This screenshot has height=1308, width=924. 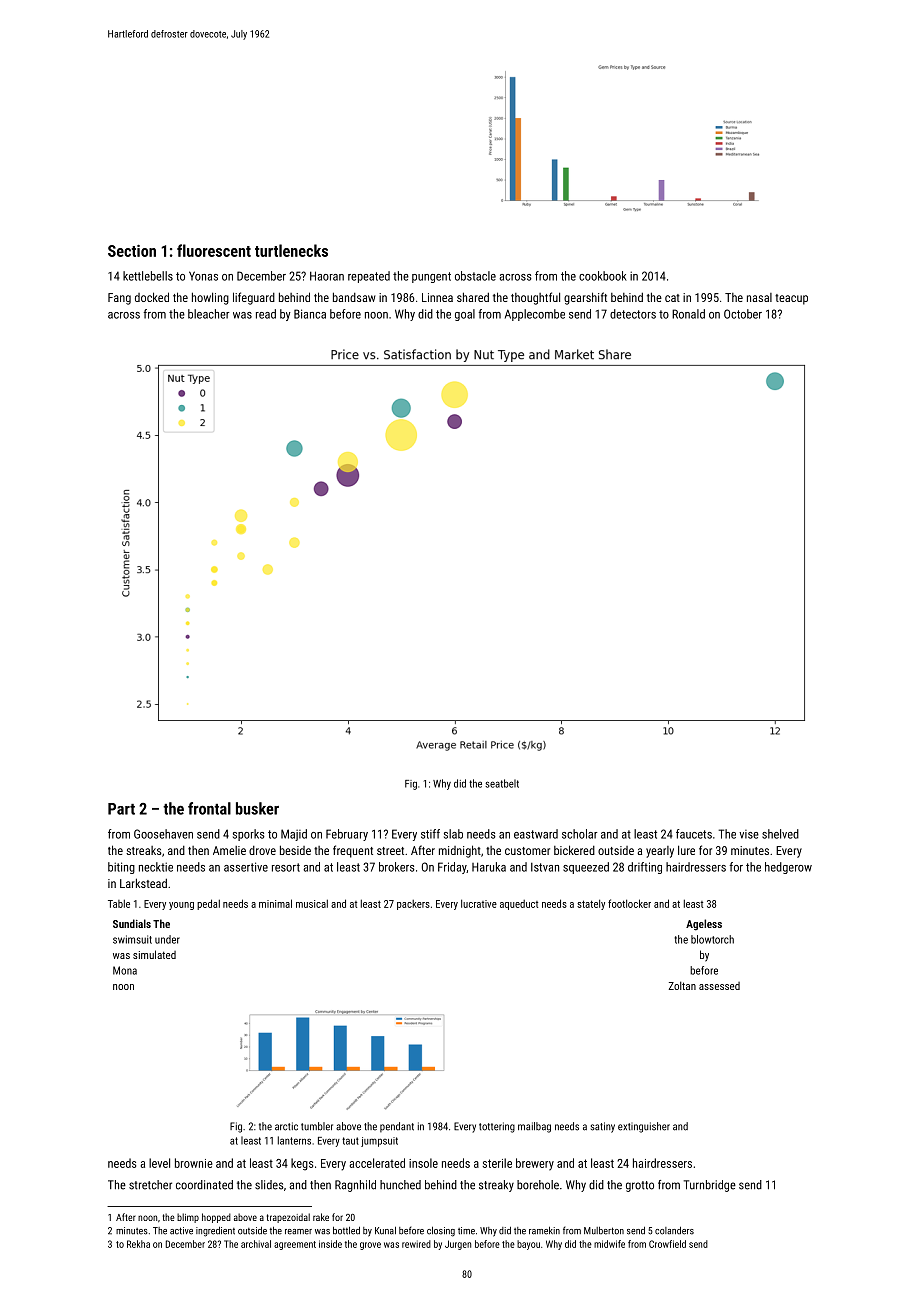 I want to click on vise, so click(x=749, y=834).
